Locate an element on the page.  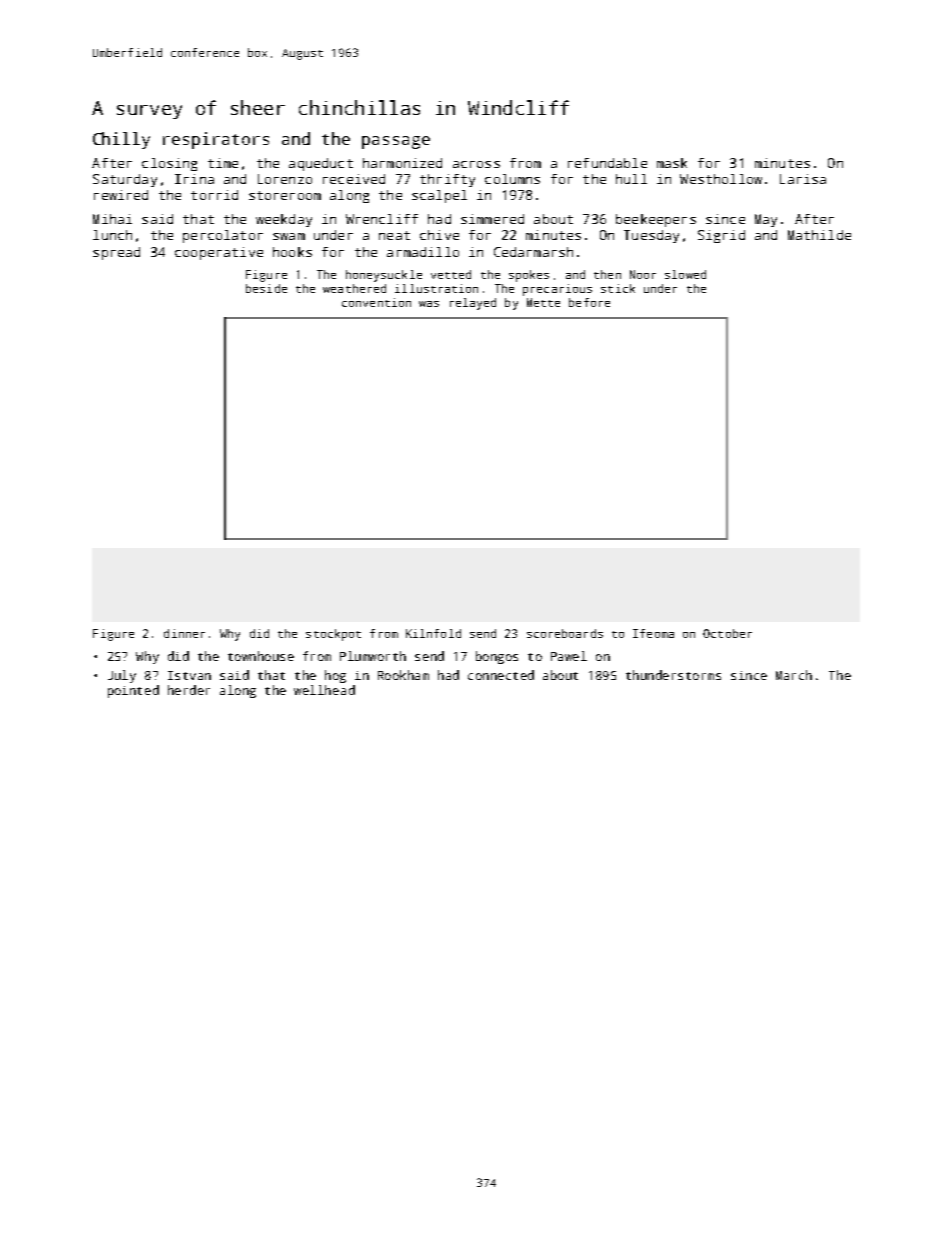
Noor is located at coordinates (643, 274).
